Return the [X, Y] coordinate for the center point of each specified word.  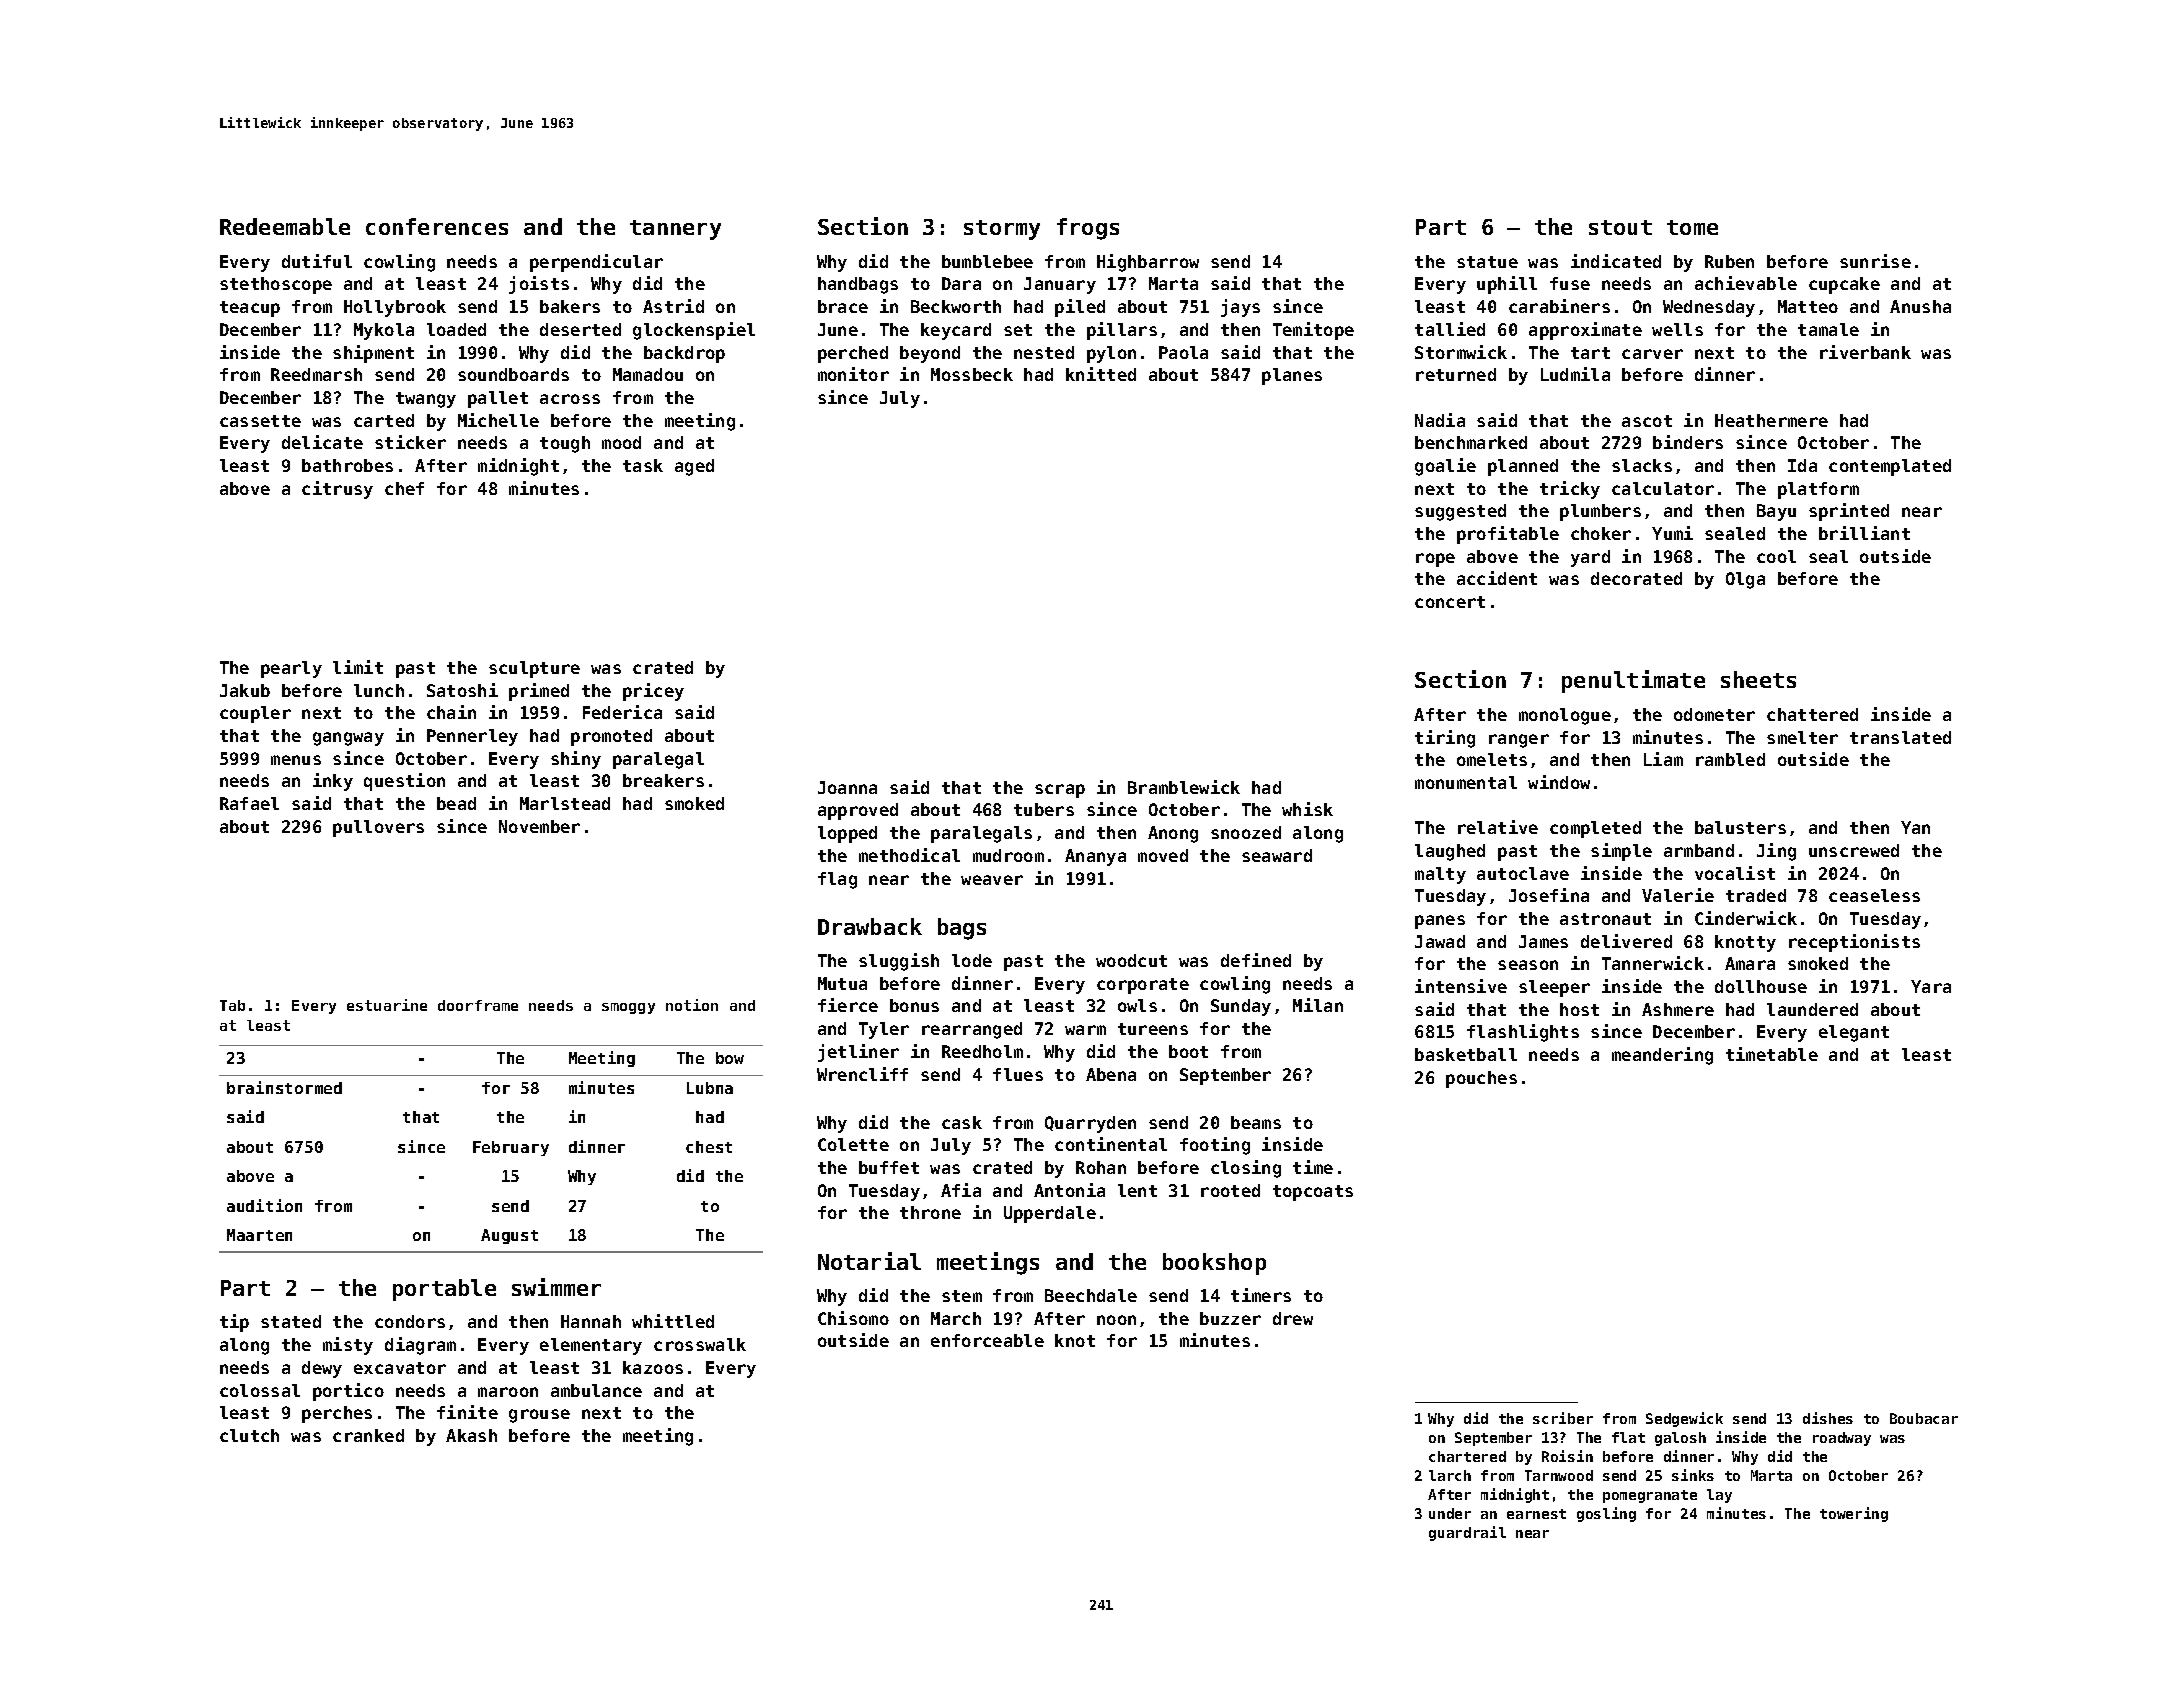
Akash [471, 1435]
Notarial [869, 1261]
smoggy [628, 1008]
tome [1692, 227]
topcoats [1313, 1193]
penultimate [1633, 681]
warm [1085, 1030]
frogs [1088, 229]
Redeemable [285, 226]
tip [234, 1323]
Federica [622, 712]
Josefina [1549, 895]
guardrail [1467, 1533]
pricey [653, 692]
